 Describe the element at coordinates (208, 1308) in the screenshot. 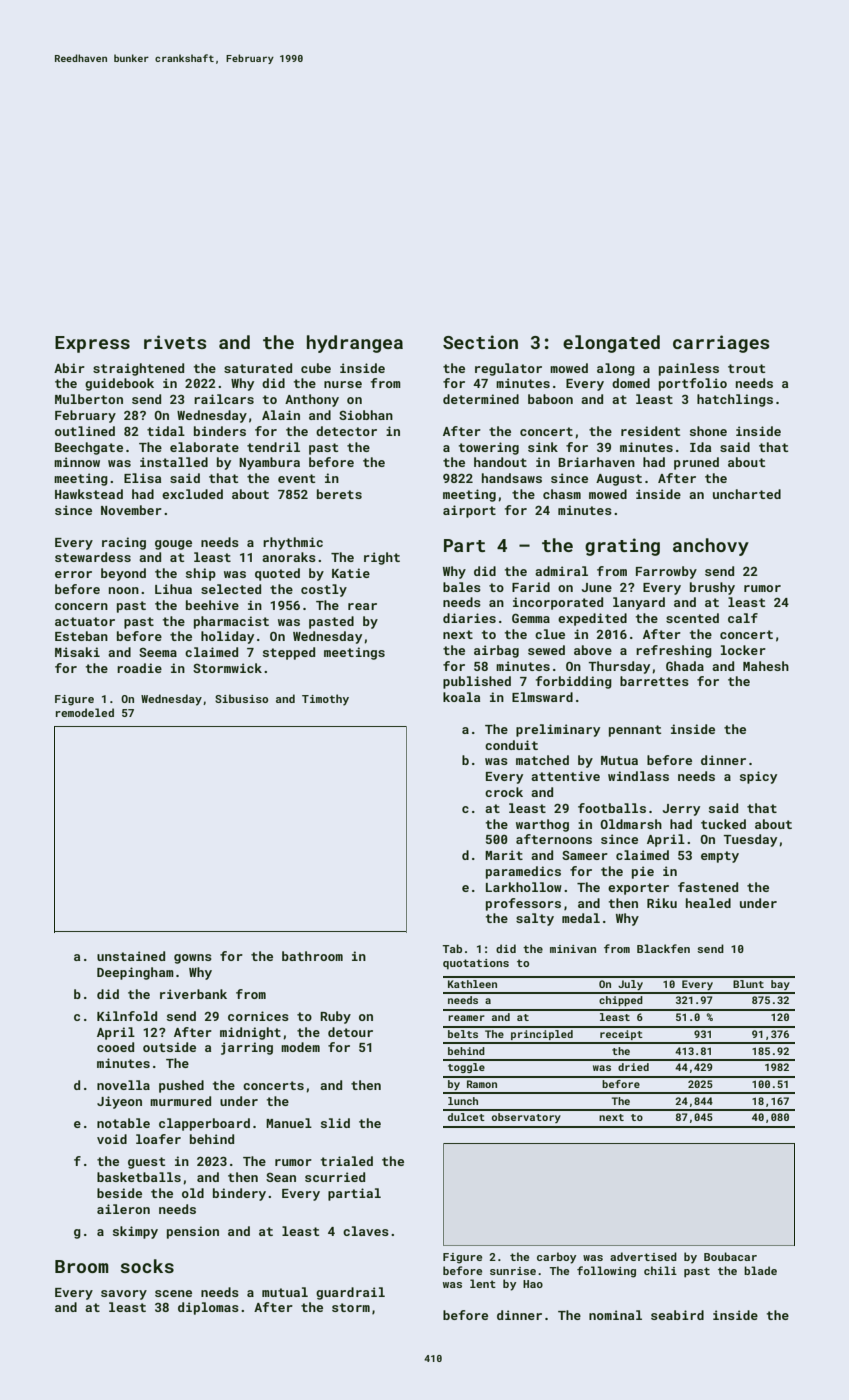

I see `diplomas` at that location.
